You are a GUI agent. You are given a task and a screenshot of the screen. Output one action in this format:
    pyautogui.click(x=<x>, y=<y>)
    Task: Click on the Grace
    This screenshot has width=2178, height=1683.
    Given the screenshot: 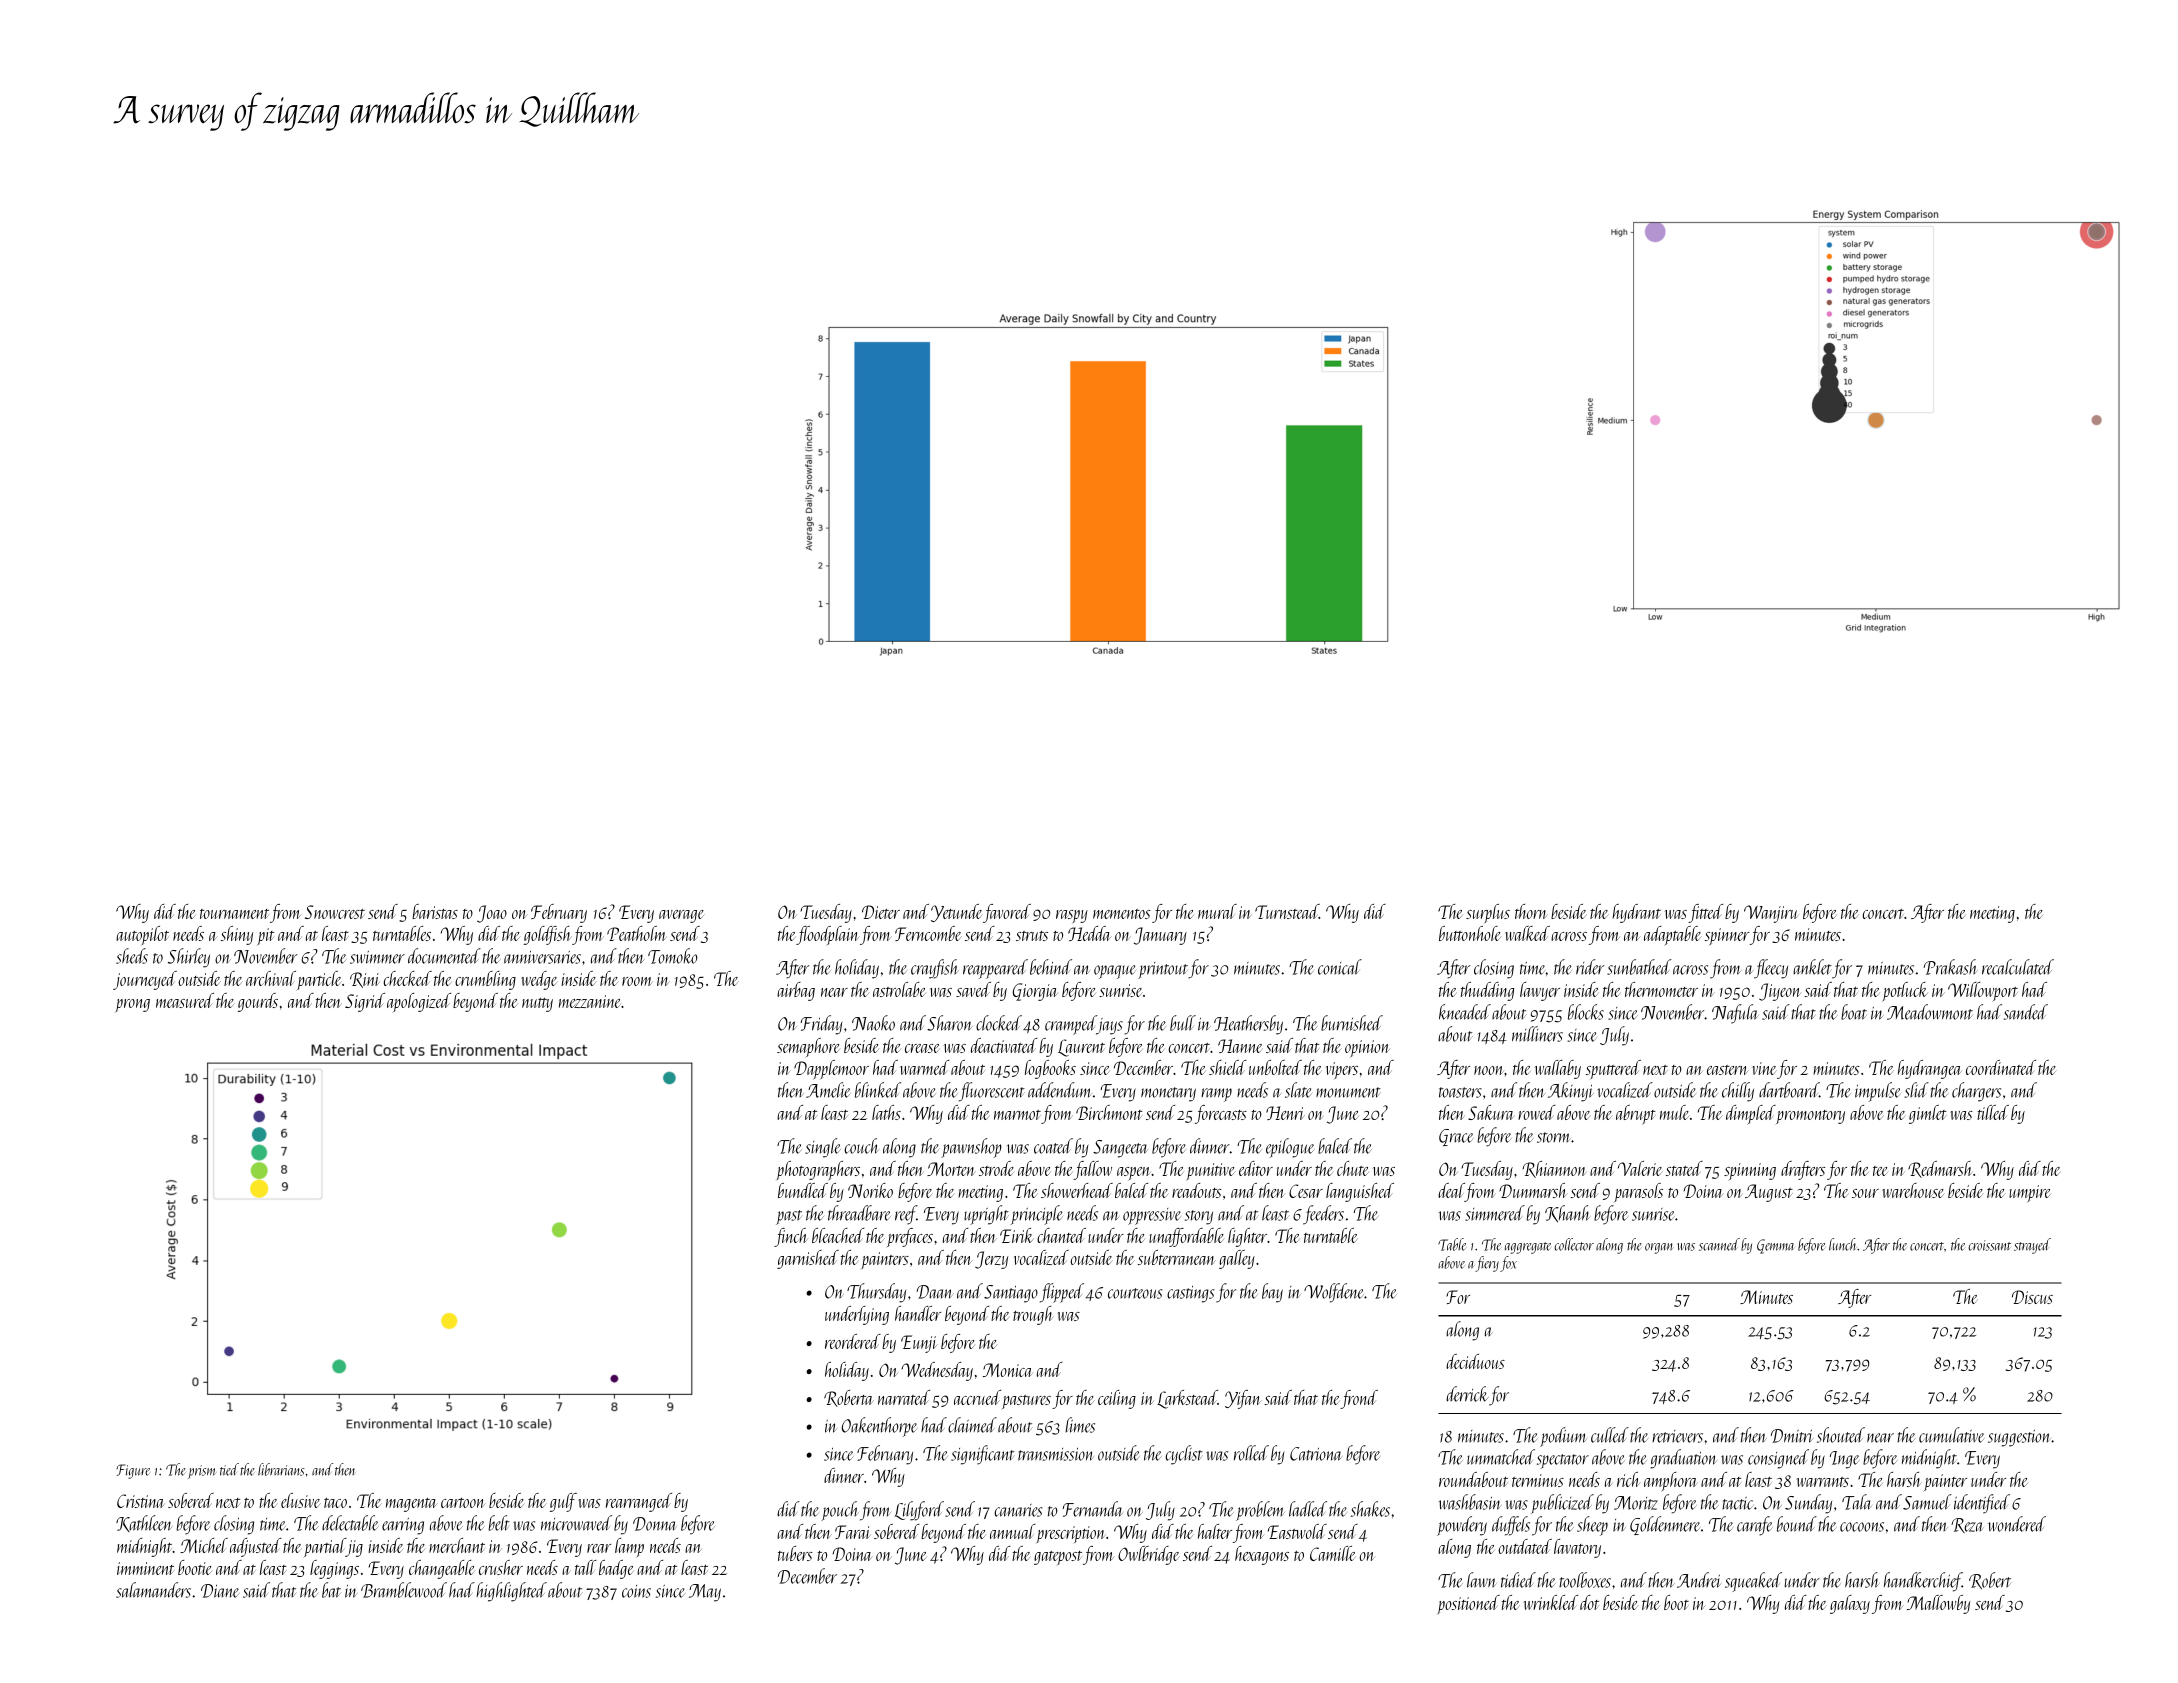 What is the action you would take?
    pyautogui.click(x=1456, y=1137)
